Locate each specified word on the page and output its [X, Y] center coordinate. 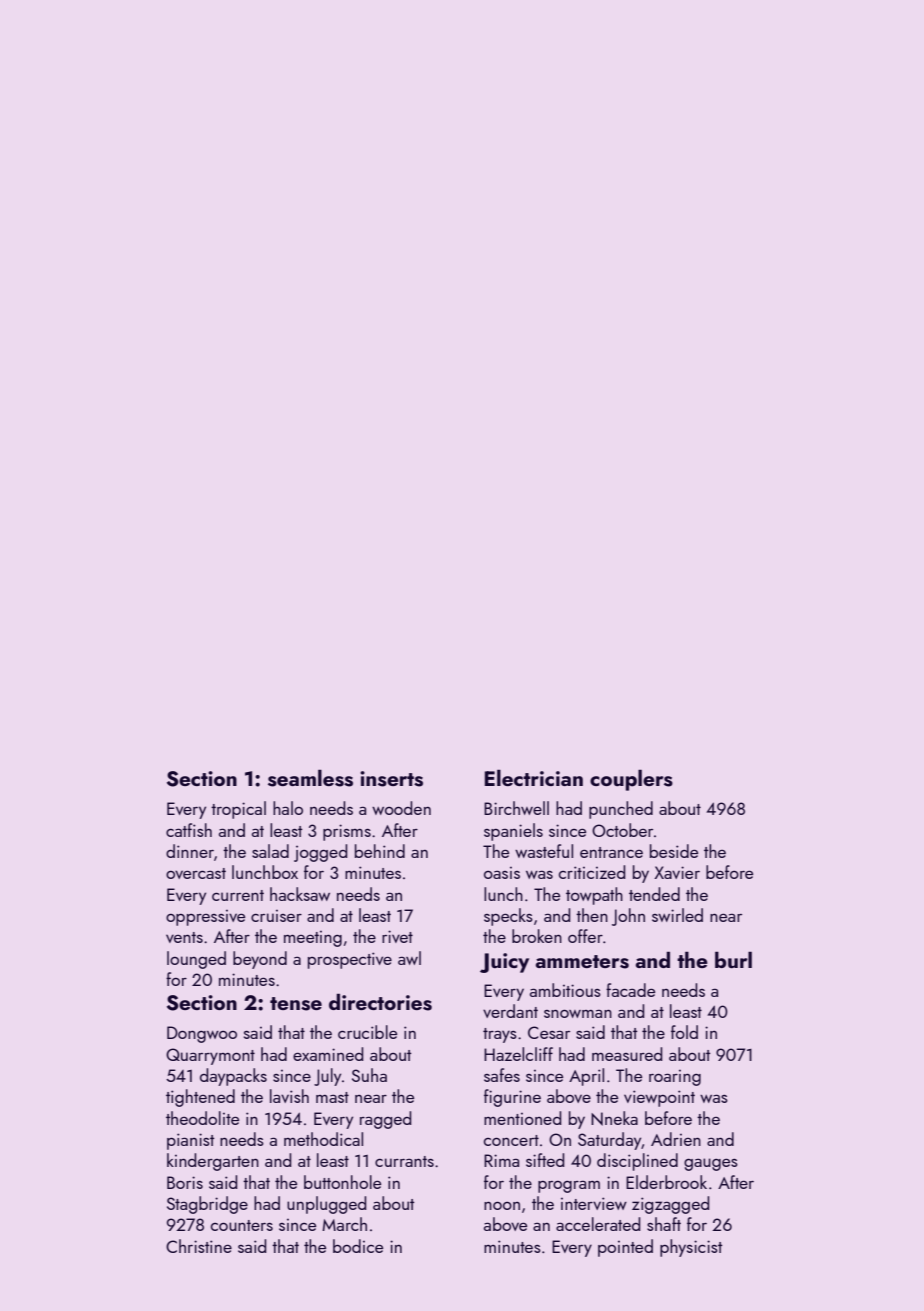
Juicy [504, 963]
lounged [196, 960]
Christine [199, 1246]
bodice [358, 1246]
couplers [631, 780]
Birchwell [516, 808]
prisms [347, 832]
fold [684, 1032]
